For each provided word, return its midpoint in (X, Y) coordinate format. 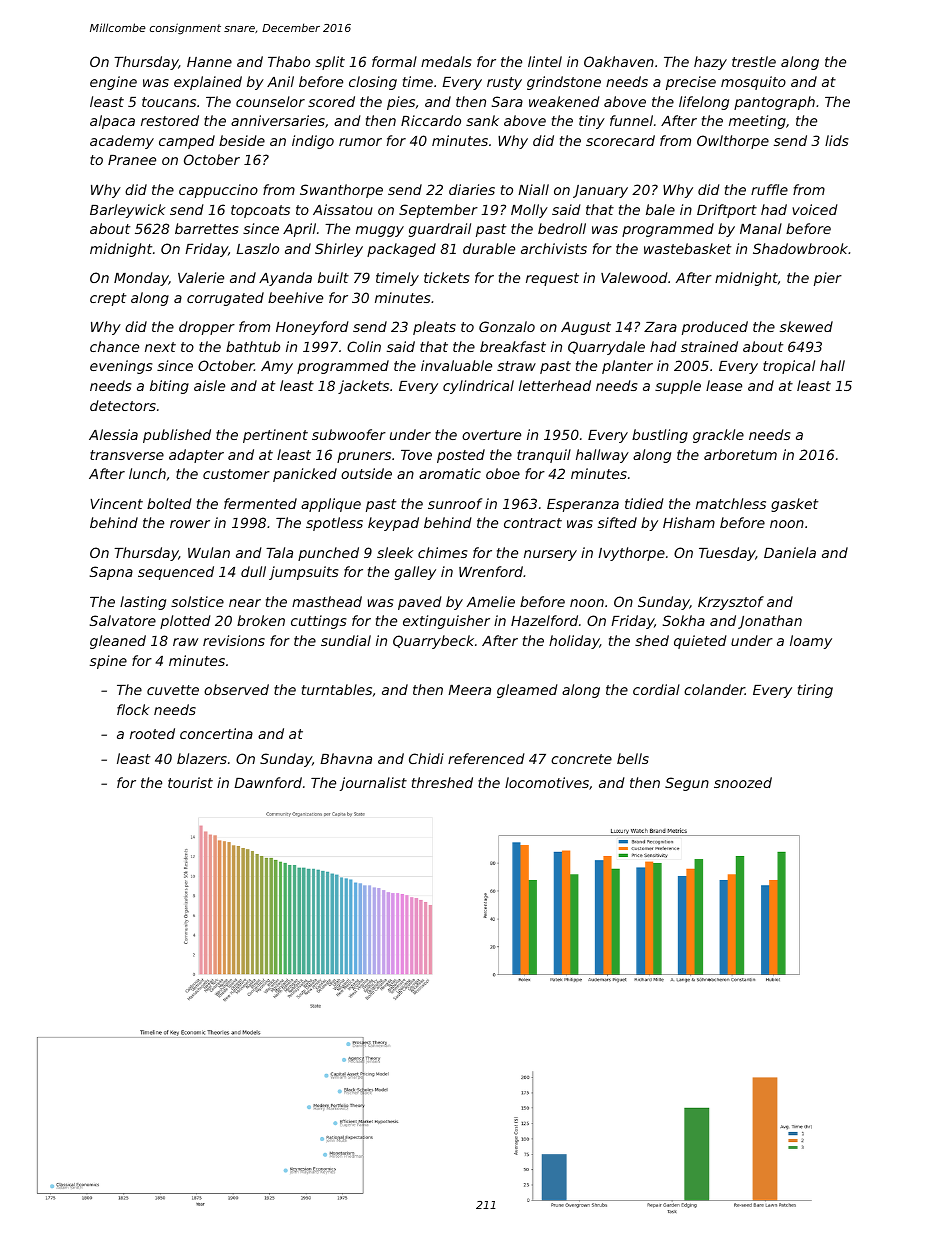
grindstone (564, 83)
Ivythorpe (631, 554)
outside (366, 473)
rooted (152, 733)
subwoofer (349, 434)
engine (113, 83)
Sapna (111, 573)
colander (714, 689)
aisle (209, 385)
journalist (373, 784)
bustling (660, 436)
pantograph (774, 103)
